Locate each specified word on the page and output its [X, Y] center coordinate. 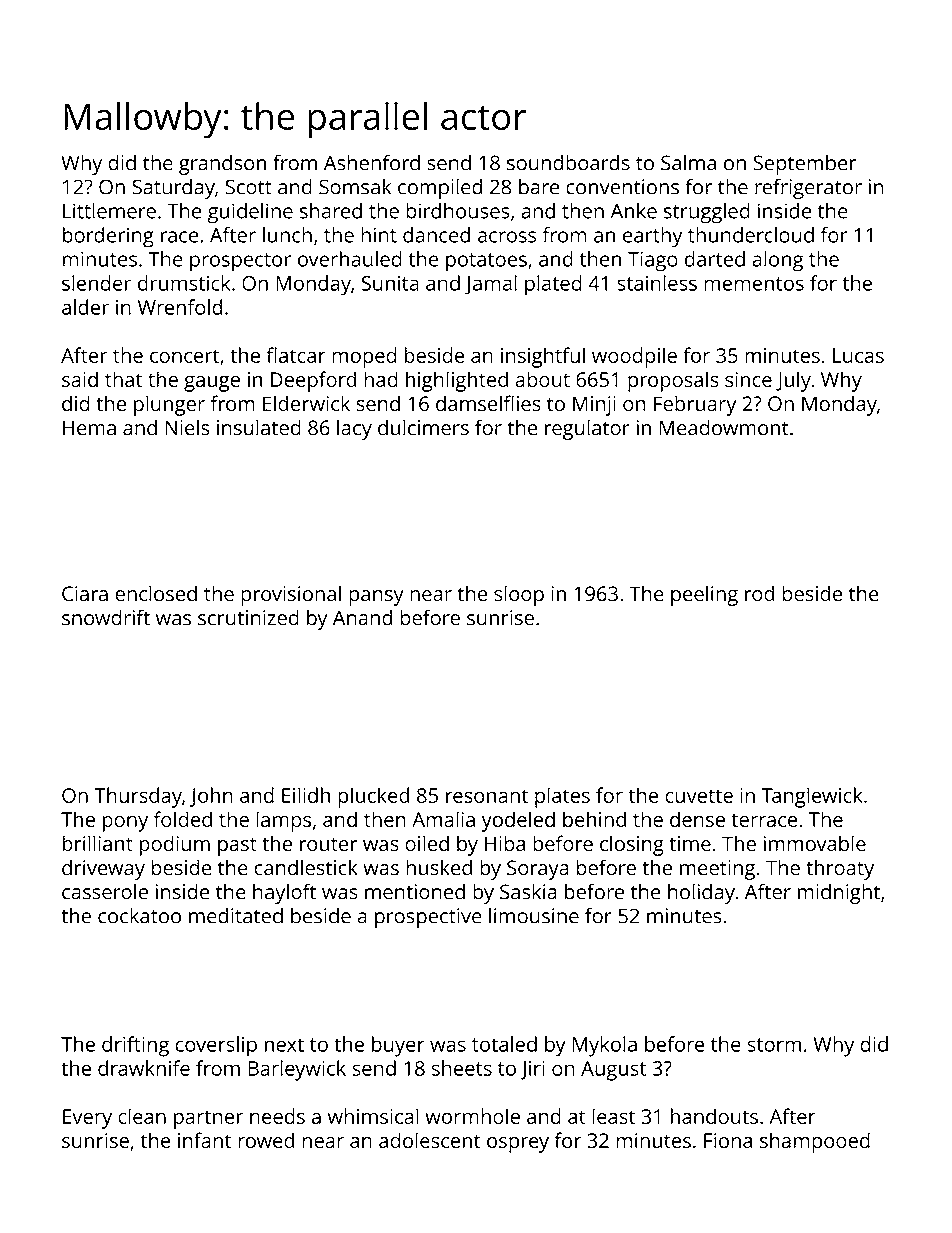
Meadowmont [724, 427]
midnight [839, 894]
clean [142, 1116]
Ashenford [372, 162]
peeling [704, 595]
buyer [398, 1046]
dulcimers [423, 427]
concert [184, 356]
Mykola [605, 1046]
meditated [236, 916]
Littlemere [109, 211]
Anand [362, 617]
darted [715, 259]
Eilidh [306, 795]
